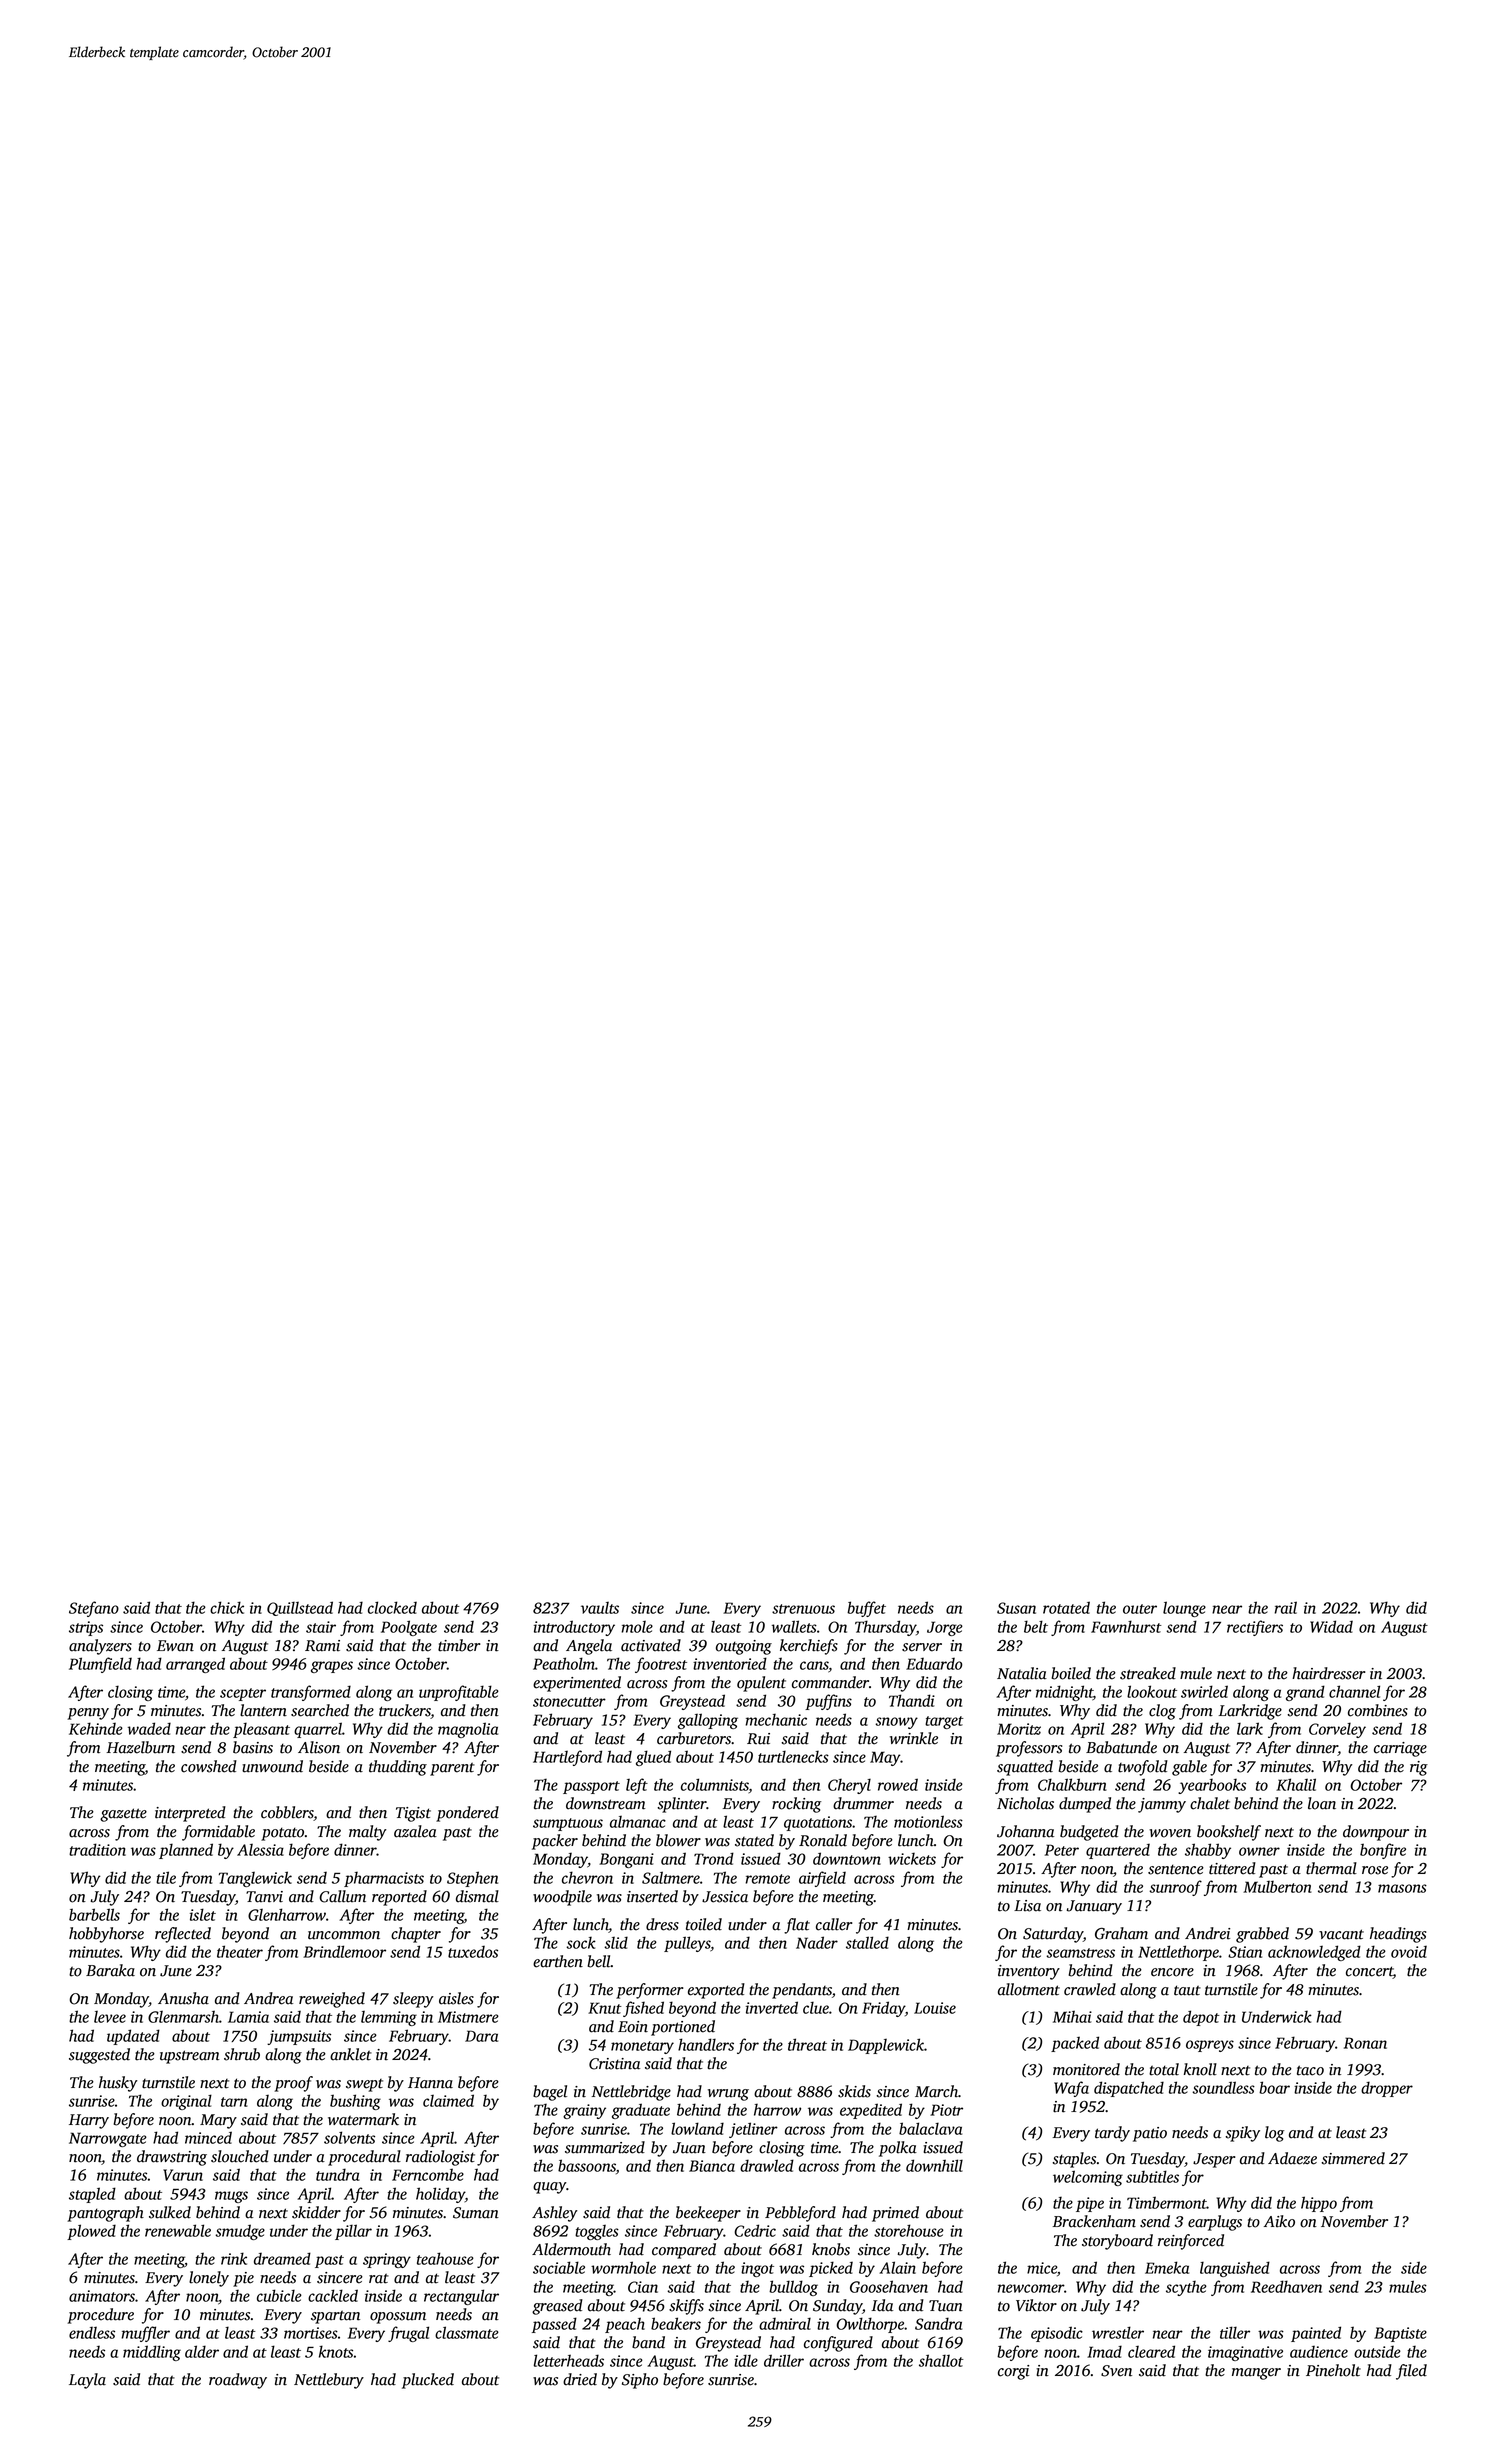 Image resolution: width=1496 pixels, height=2464 pixels. What do you see at coordinates (1201, 2018) in the document?
I see `depot` at bounding box center [1201, 2018].
